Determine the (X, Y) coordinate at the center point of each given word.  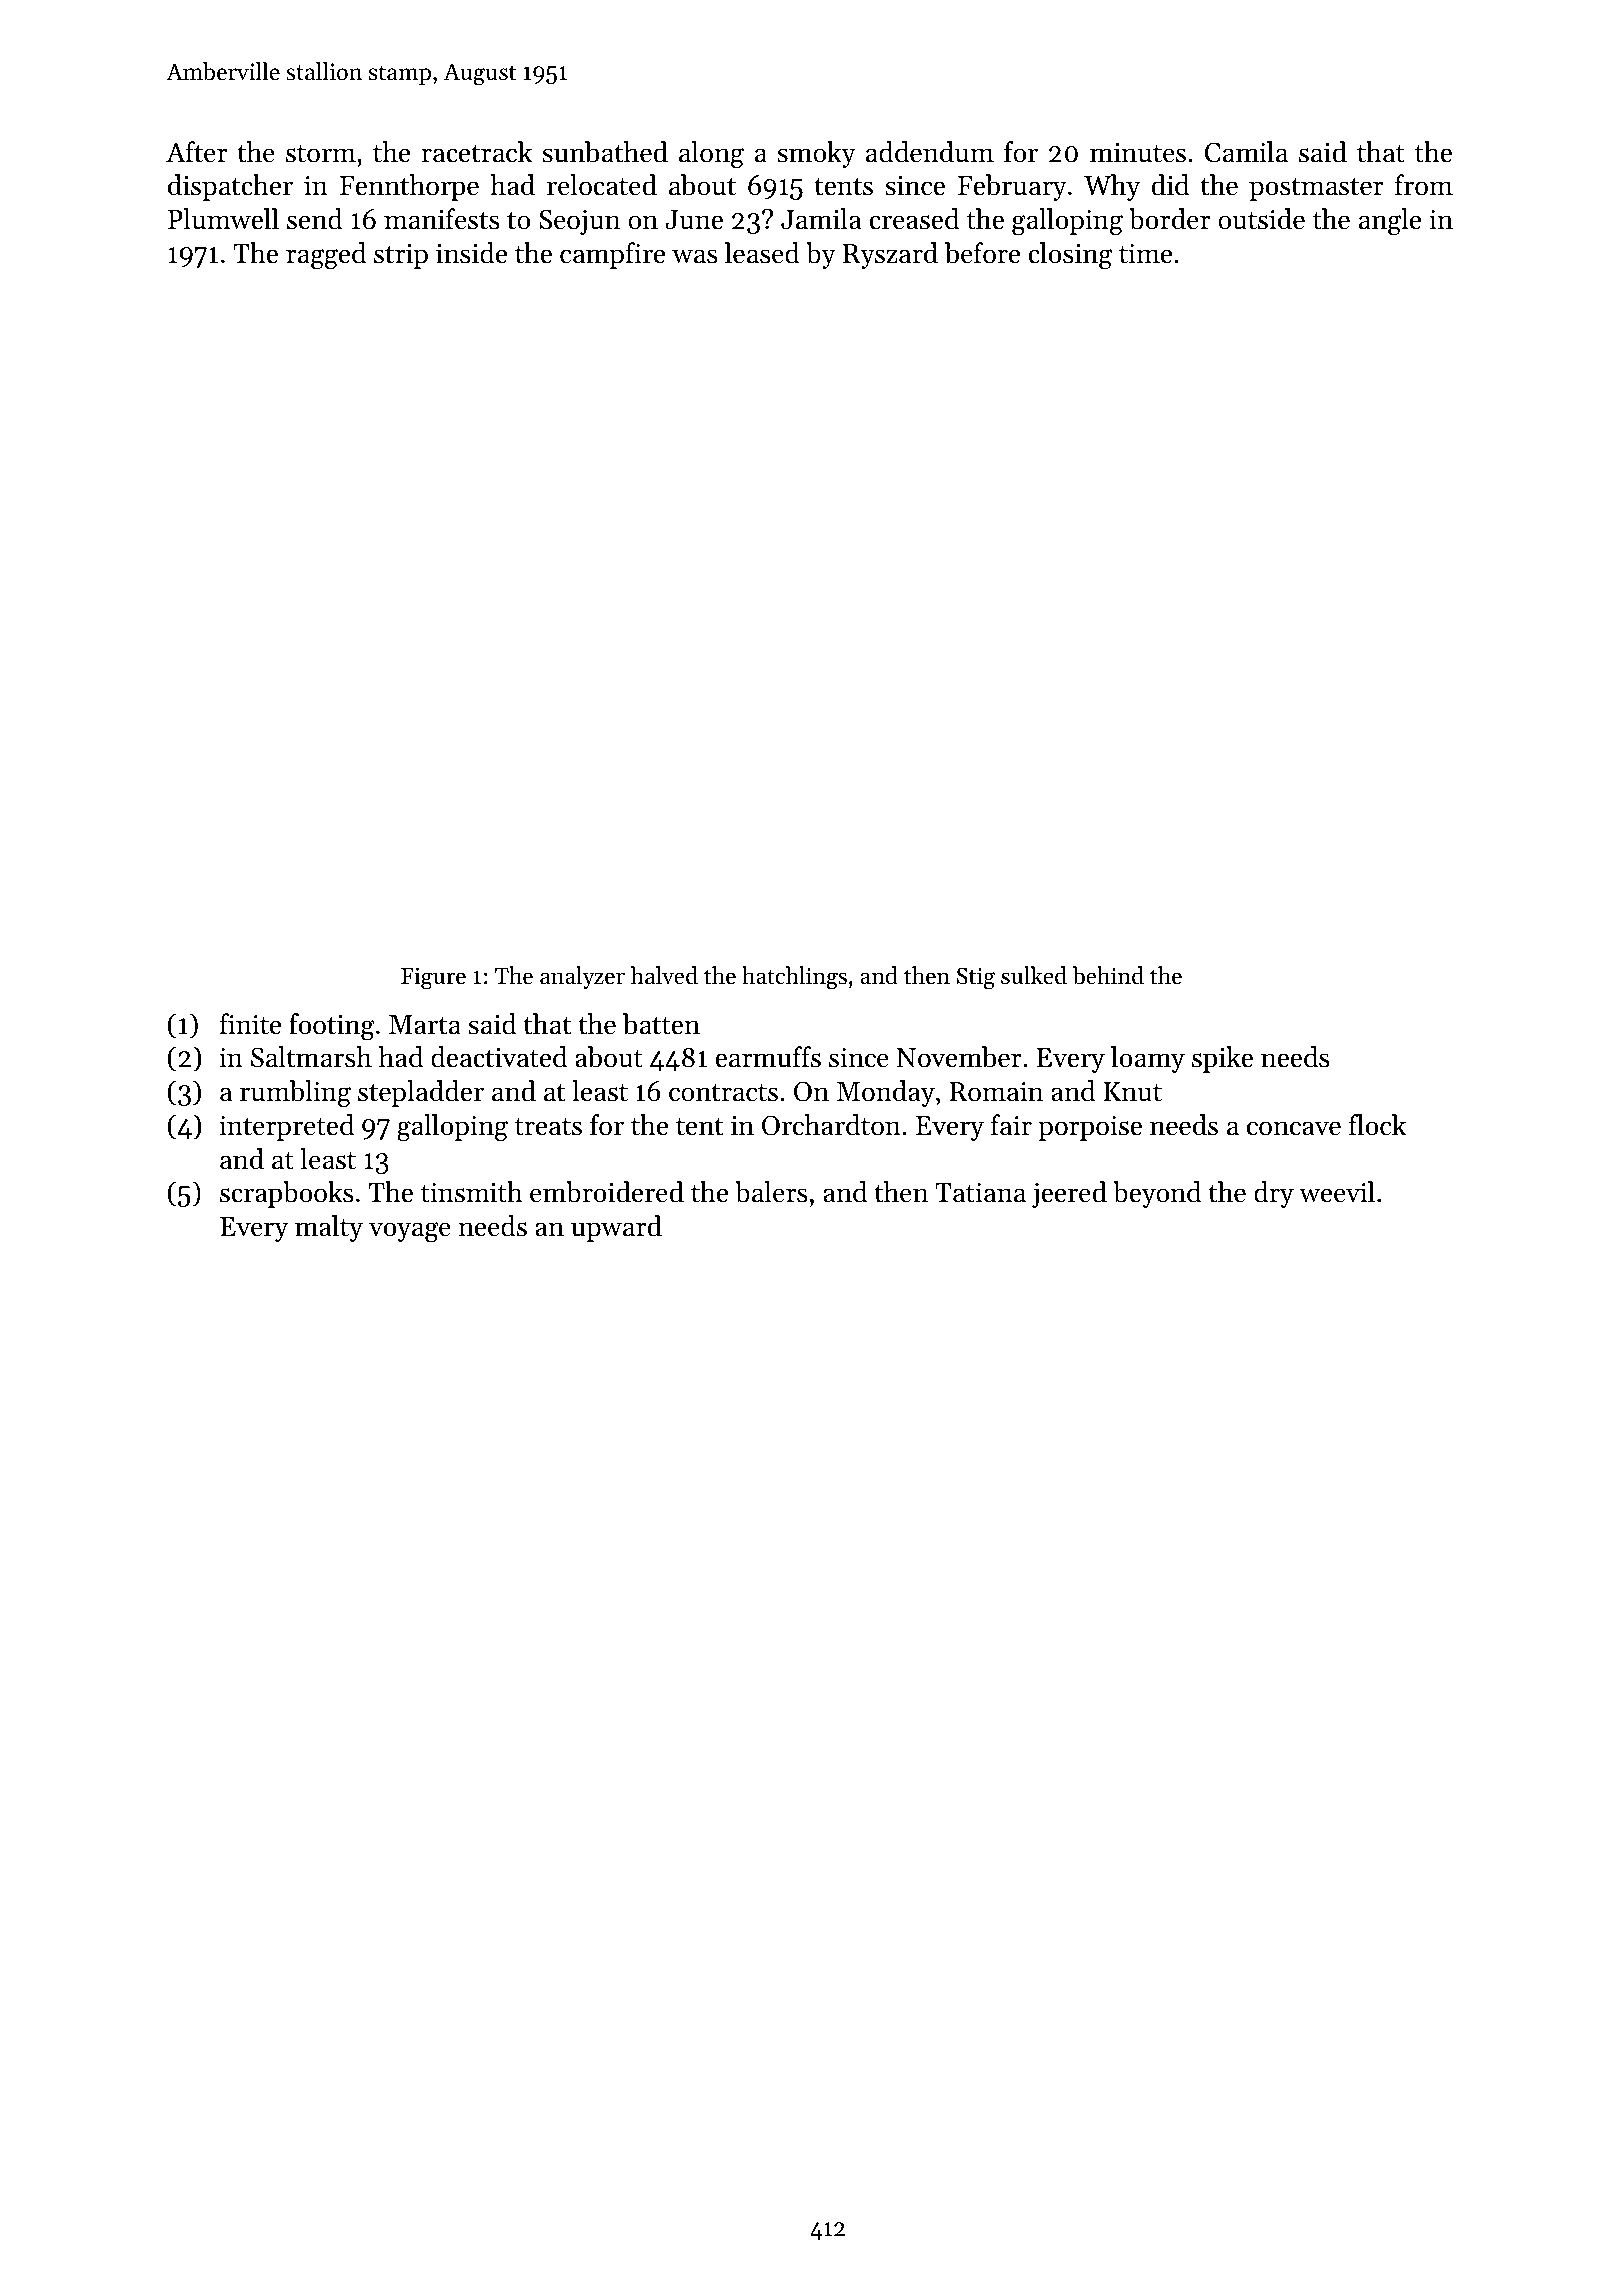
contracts (723, 1093)
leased (762, 253)
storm (321, 154)
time (1145, 254)
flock (1377, 1125)
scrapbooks (287, 1194)
